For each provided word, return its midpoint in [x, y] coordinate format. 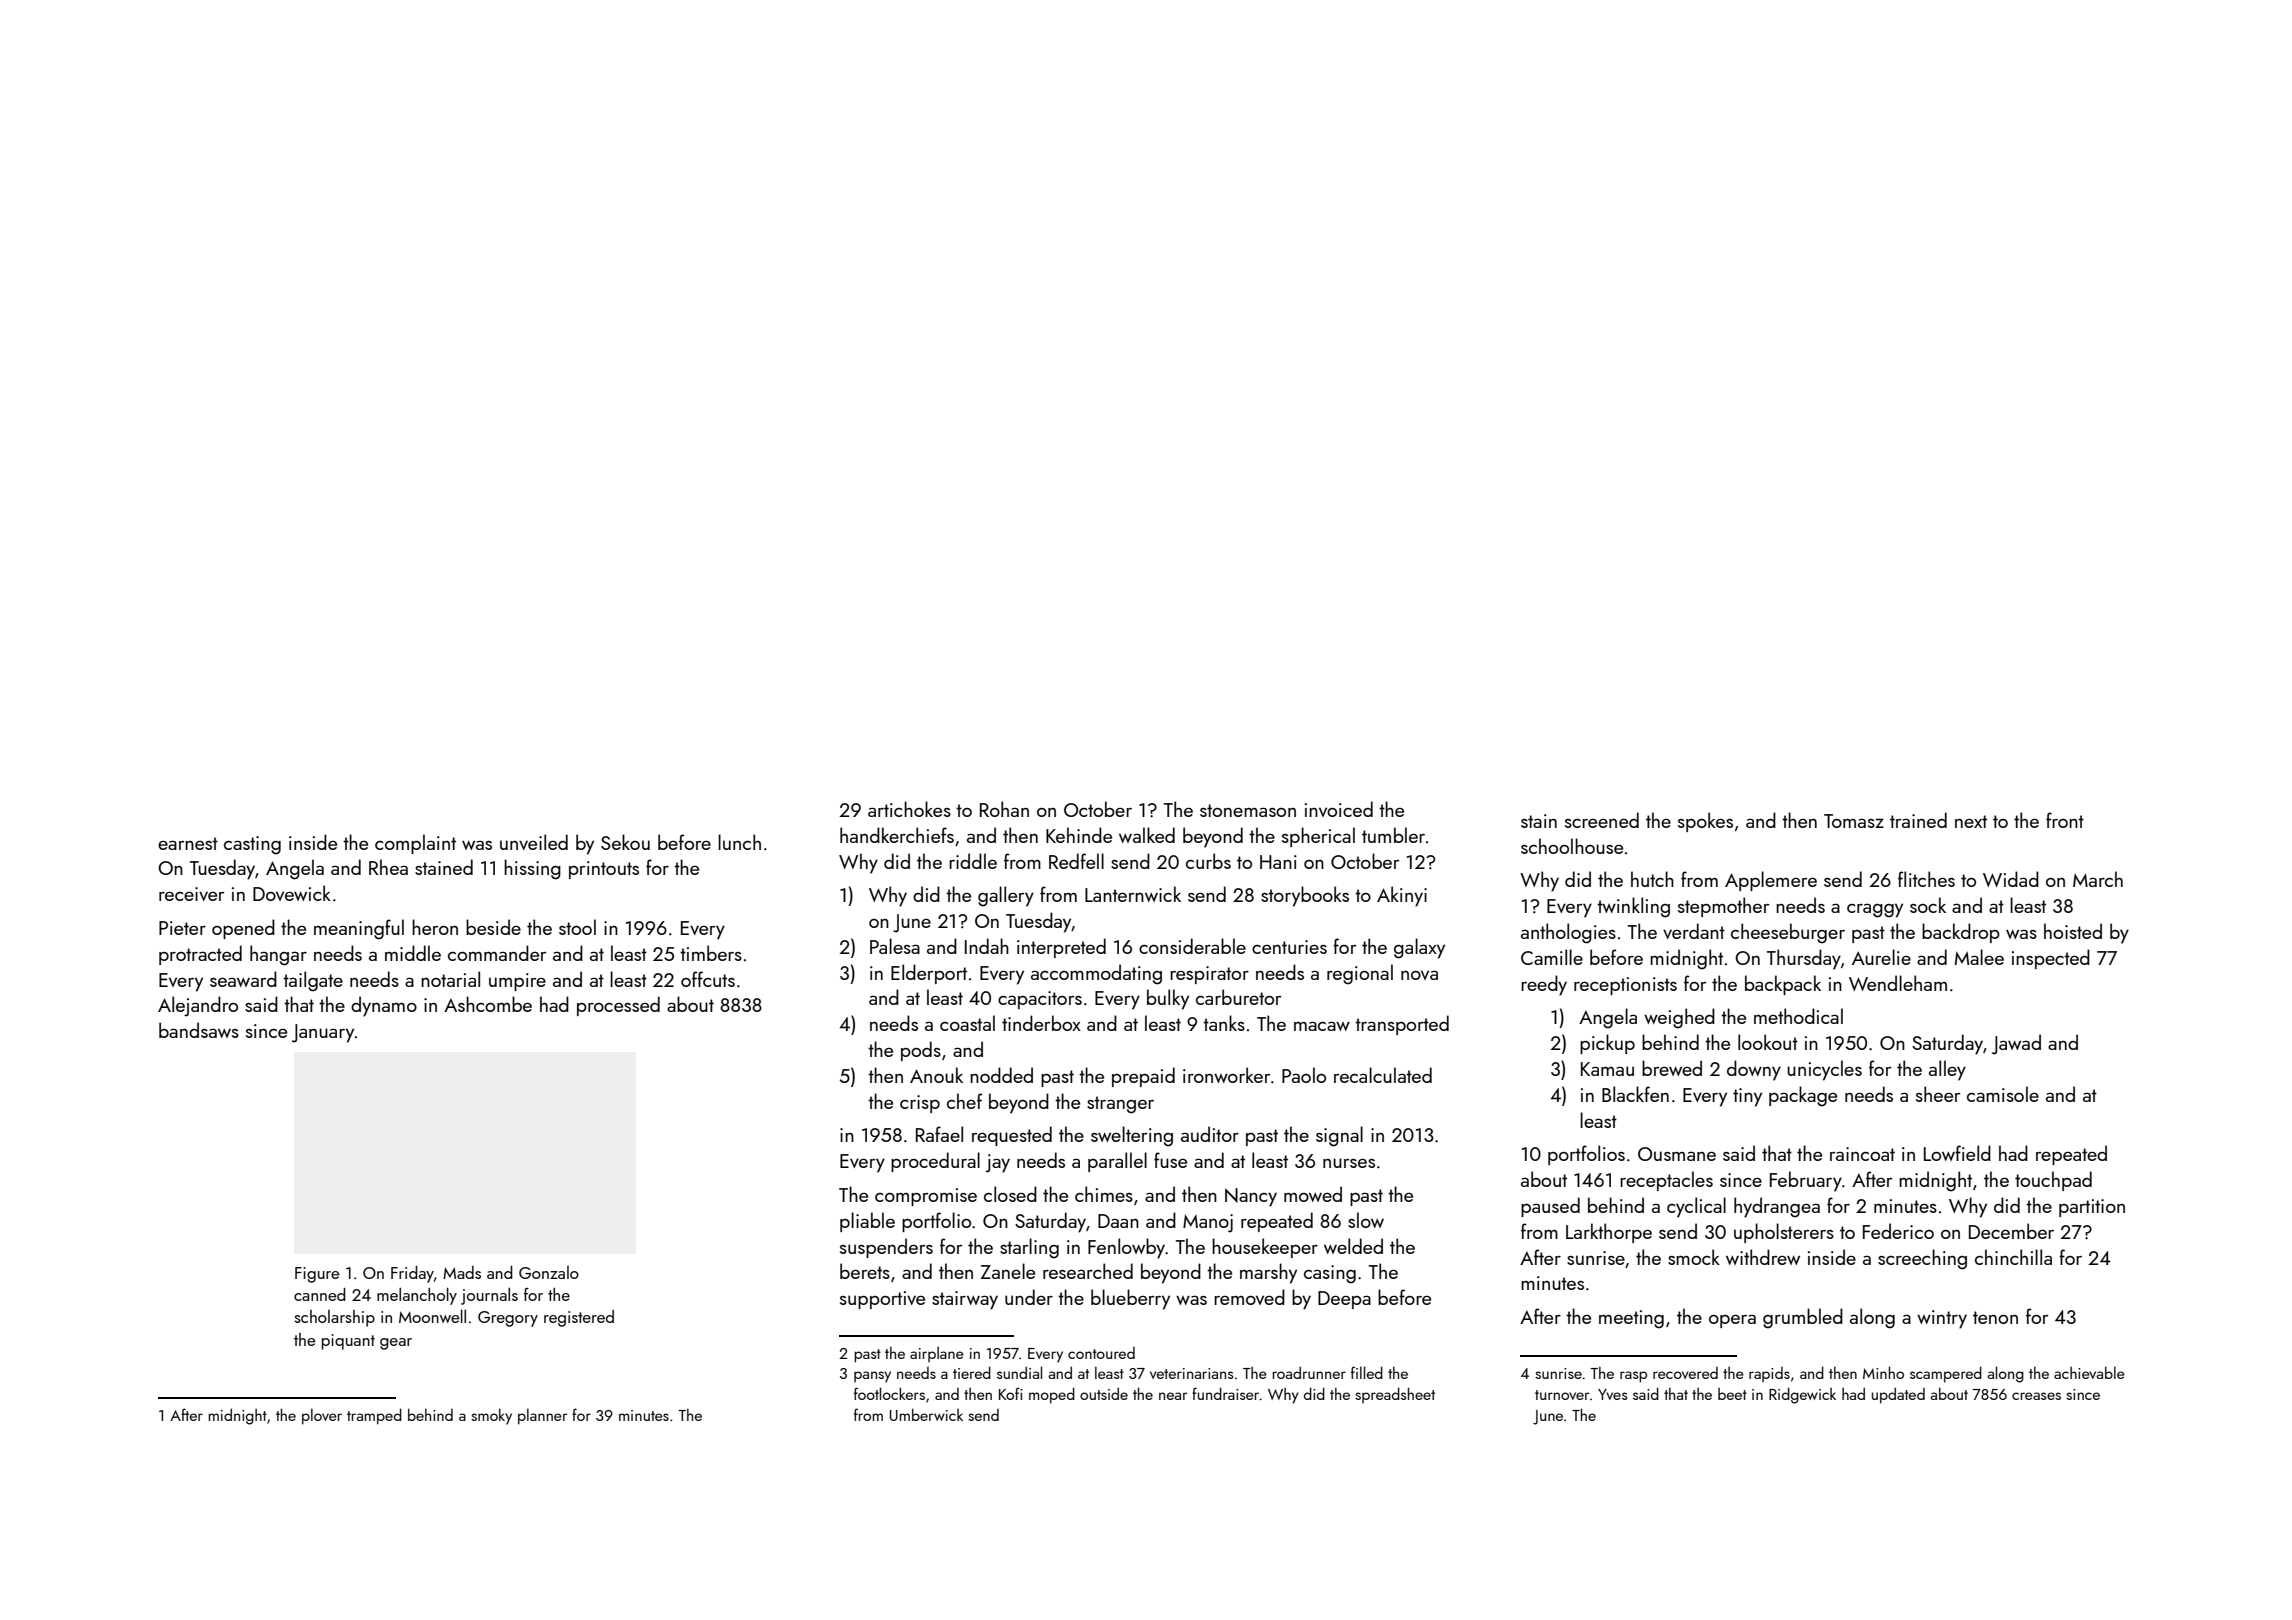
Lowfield [1957, 1153]
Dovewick [292, 893]
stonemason [1248, 810]
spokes [1705, 822]
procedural [935, 1162]
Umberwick [926, 1414]
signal [1339, 1136]
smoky [491, 1416]
